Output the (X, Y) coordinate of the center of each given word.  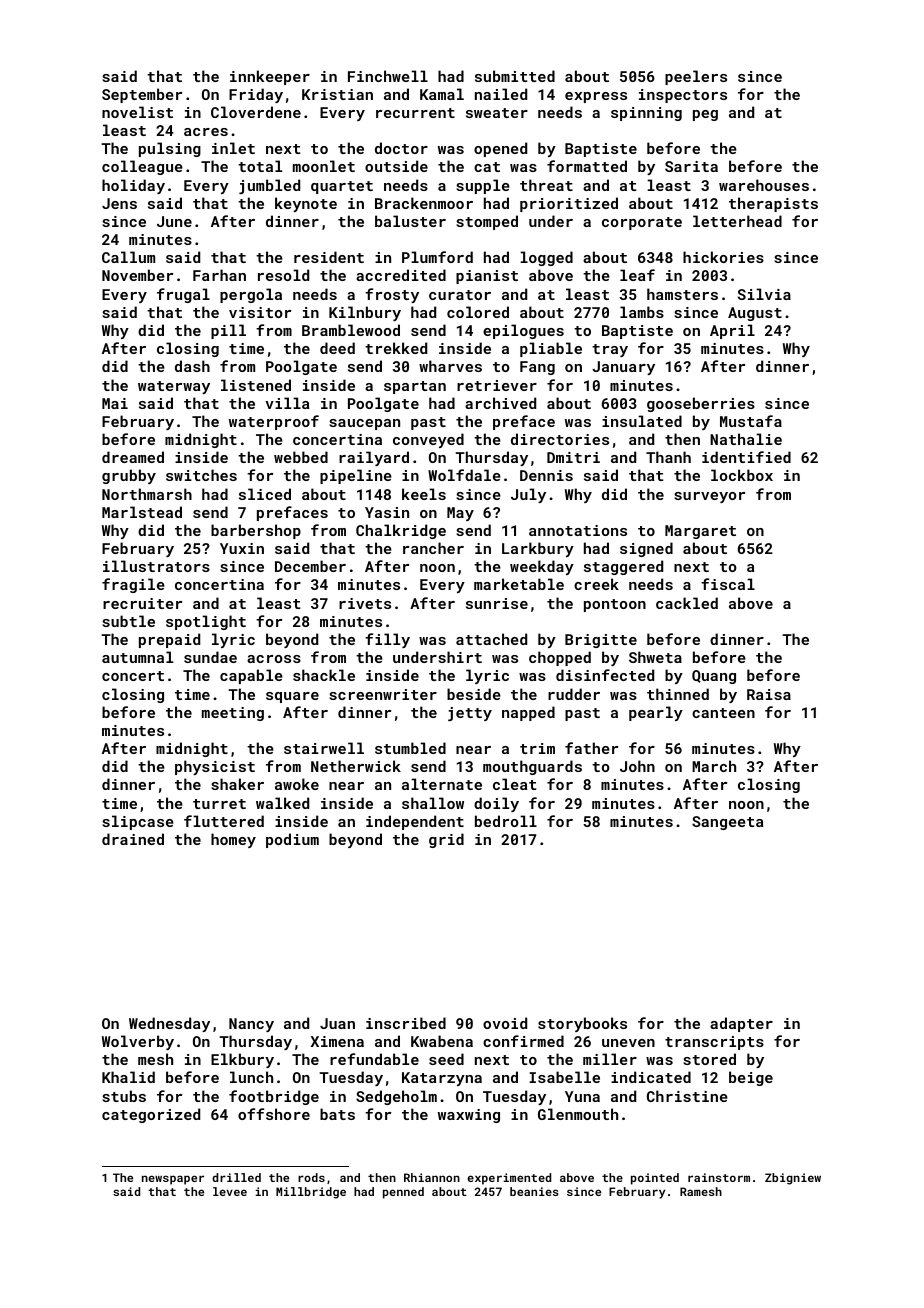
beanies (534, 1191)
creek (596, 584)
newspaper (173, 1180)
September (142, 95)
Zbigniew (793, 1179)
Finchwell (388, 76)
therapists (773, 204)
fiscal (728, 584)
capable (251, 676)
